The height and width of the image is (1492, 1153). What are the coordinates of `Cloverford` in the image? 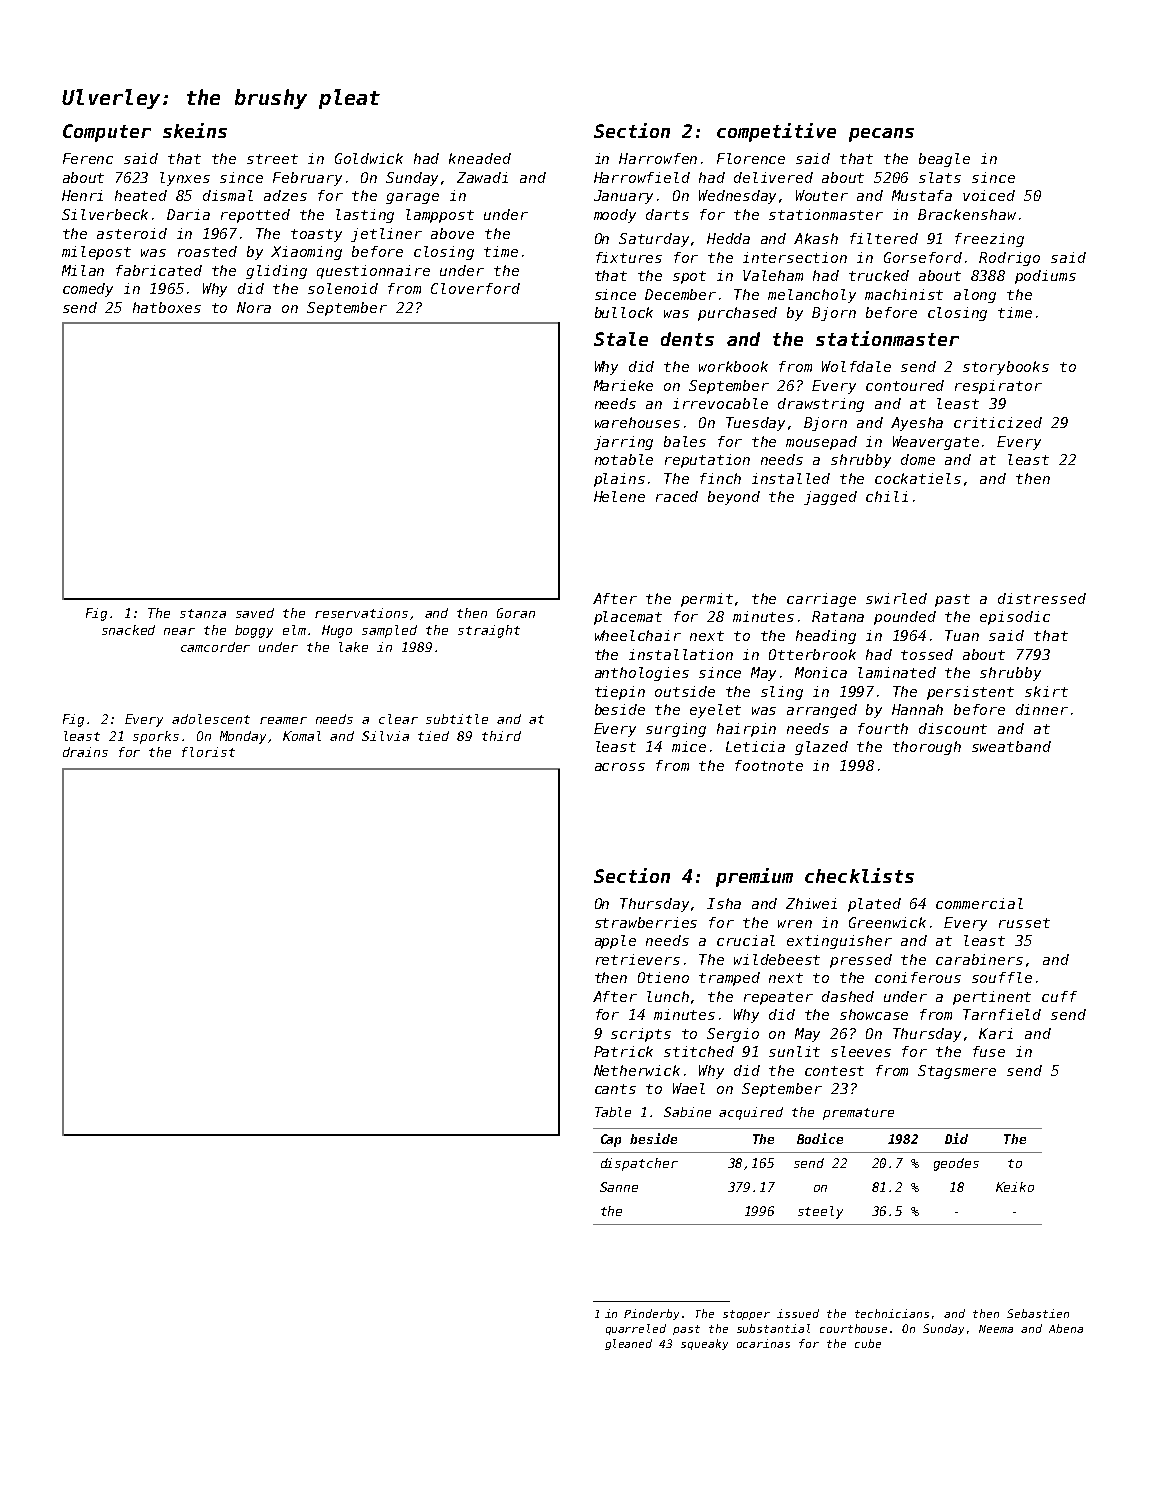 It's located at (475, 288).
